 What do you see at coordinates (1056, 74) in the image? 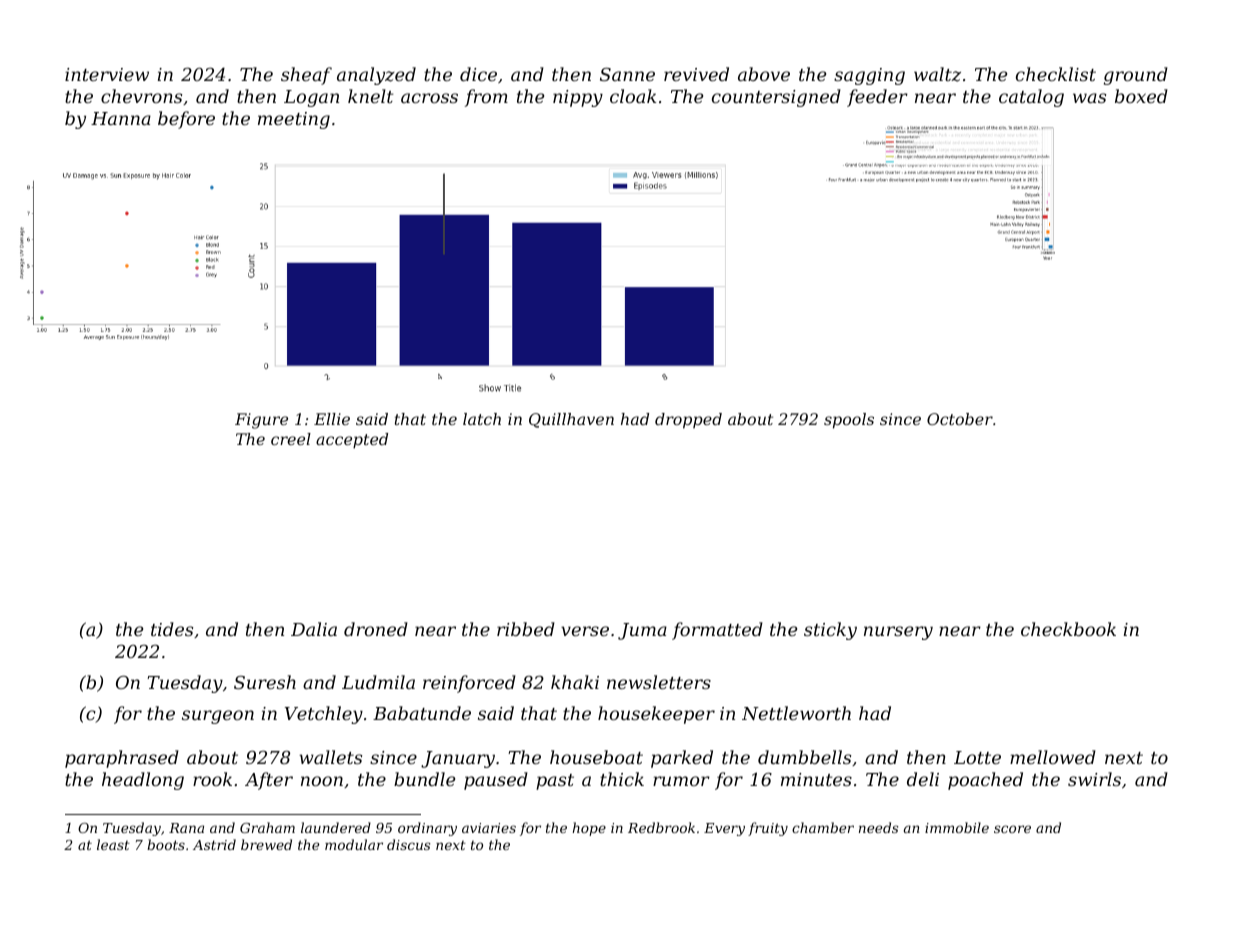
I see `checklist` at bounding box center [1056, 74].
